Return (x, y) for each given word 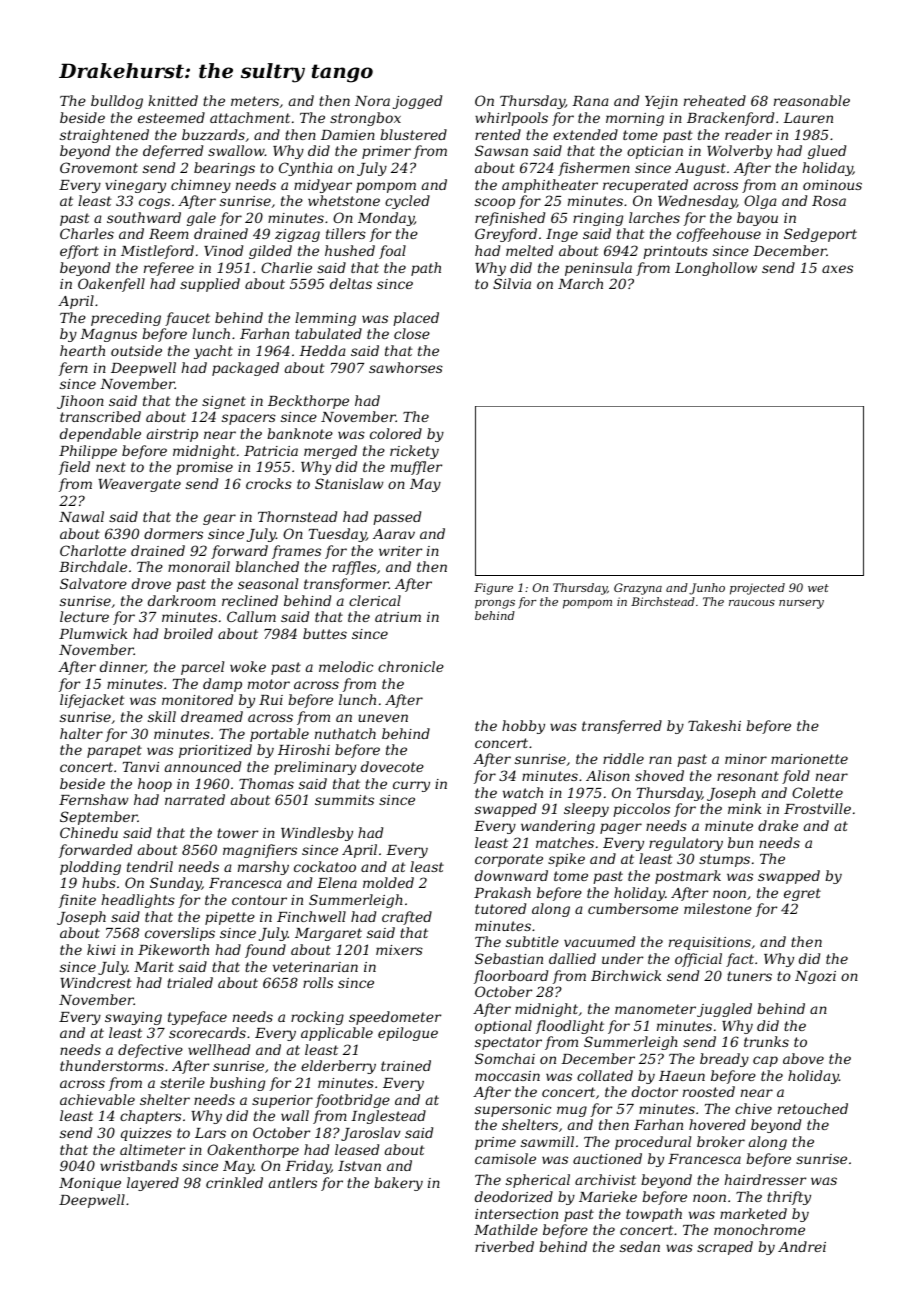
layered (153, 1184)
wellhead (219, 1049)
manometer (655, 1009)
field (74, 468)
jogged (417, 102)
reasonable (812, 100)
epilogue (408, 1034)
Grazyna (638, 589)
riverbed (504, 1246)
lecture (84, 616)
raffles (354, 568)
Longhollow (716, 269)
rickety (414, 452)
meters (255, 101)
